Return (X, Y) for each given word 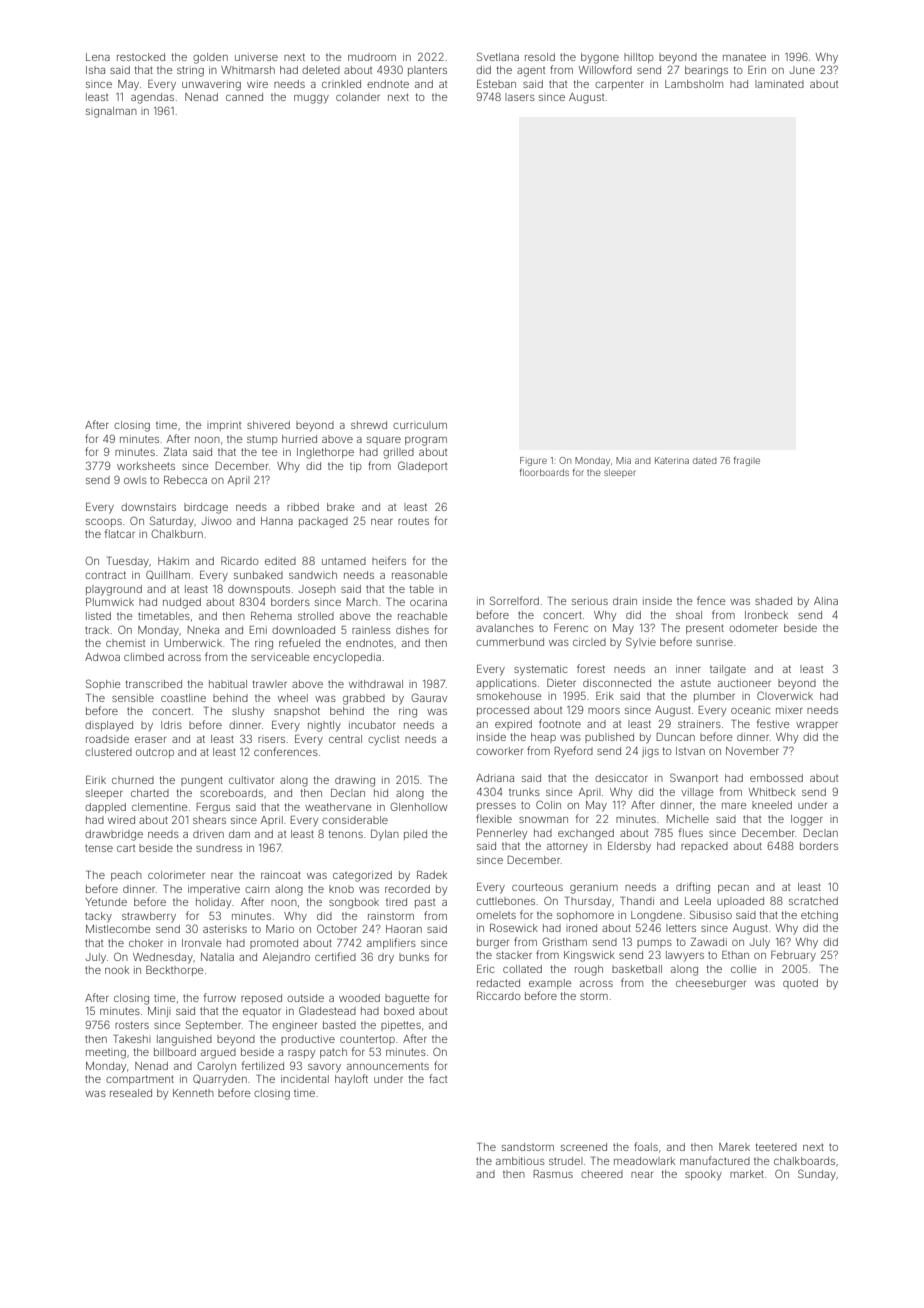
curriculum (420, 425)
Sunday (817, 1175)
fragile (747, 461)
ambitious (520, 1161)
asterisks (225, 929)
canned (244, 97)
